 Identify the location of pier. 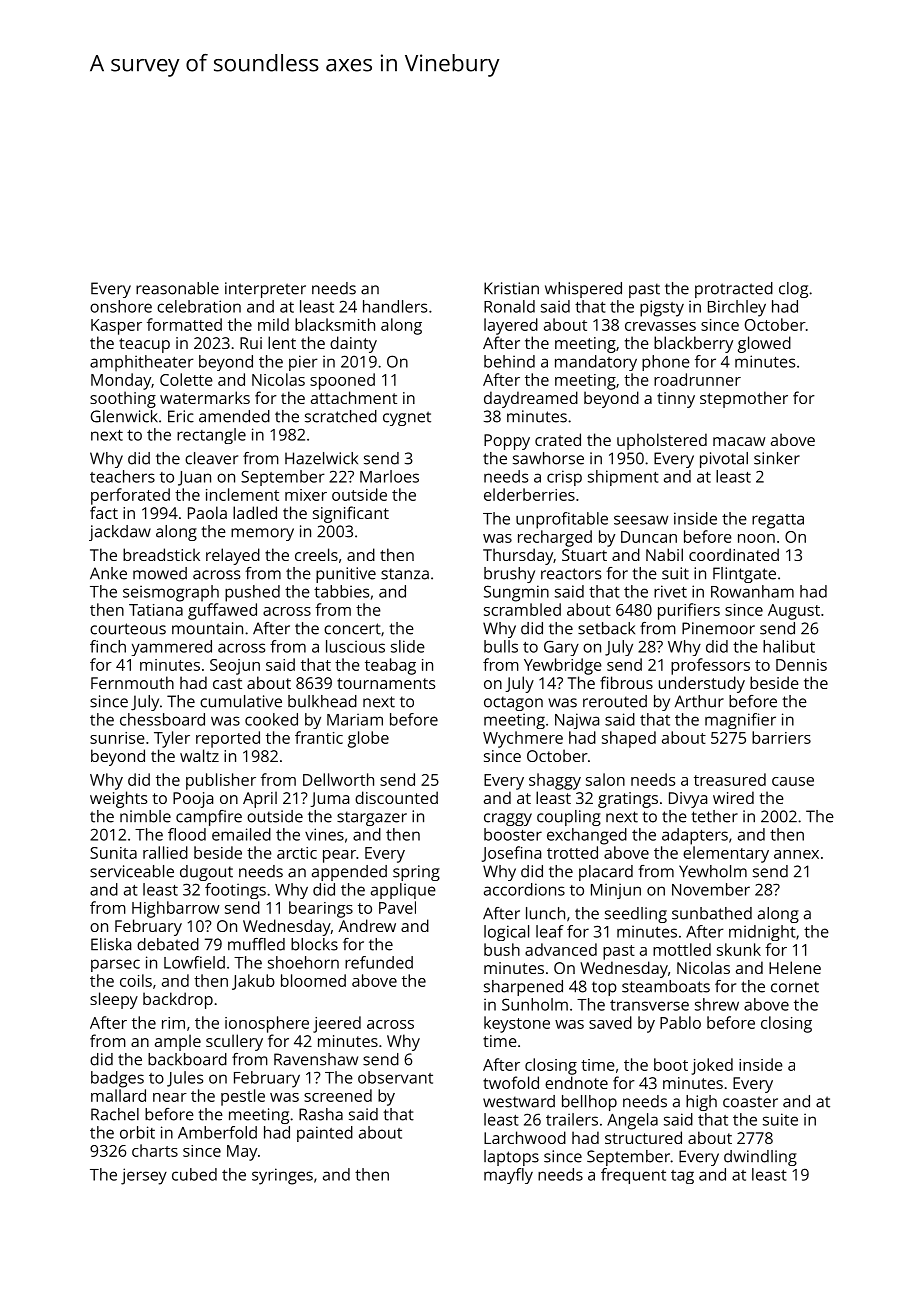
(303, 363).
